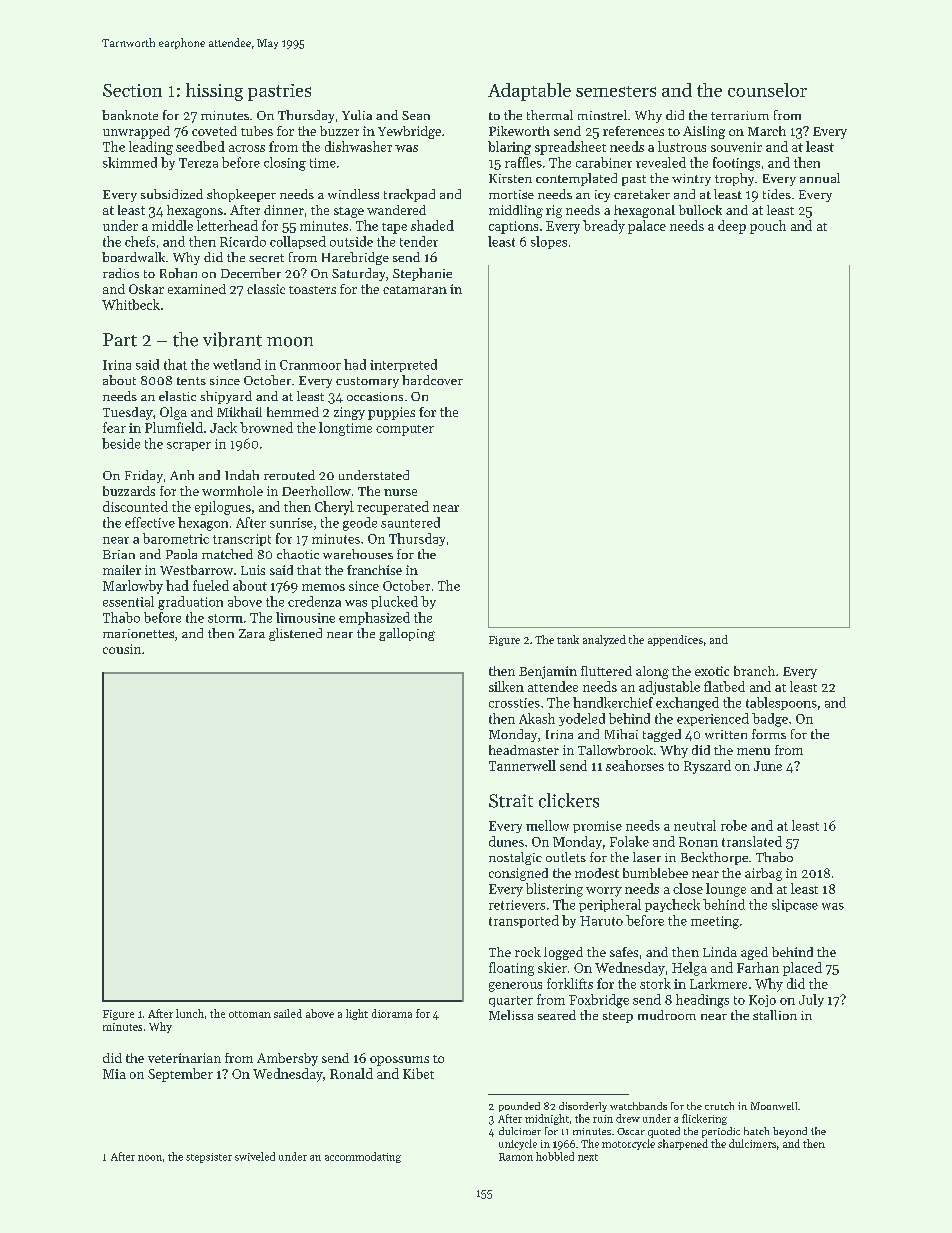 This page has height=1233, width=952. What do you see at coordinates (675, 640) in the page?
I see `appendices` at bounding box center [675, 640].
